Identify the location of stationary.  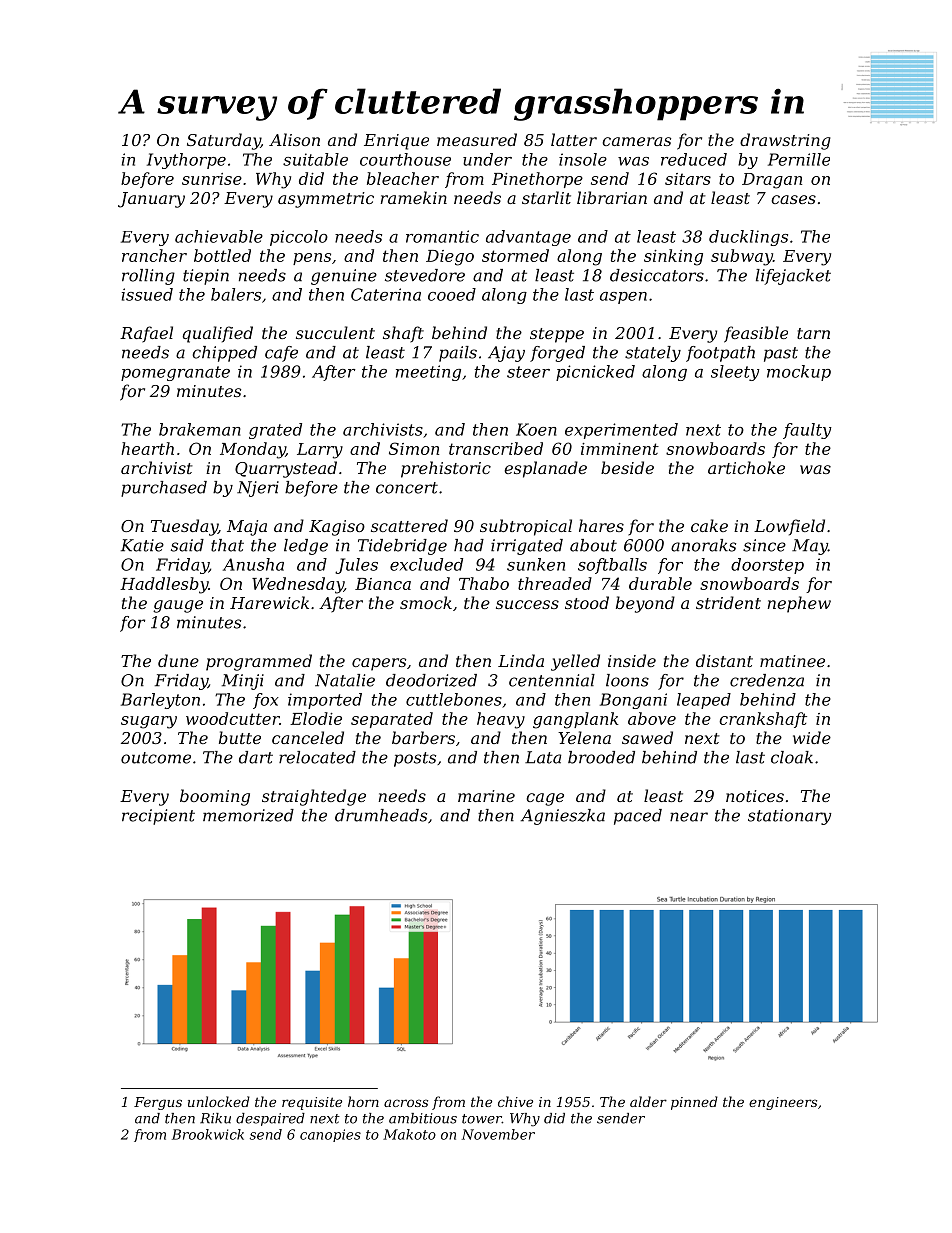
(790, 817).
